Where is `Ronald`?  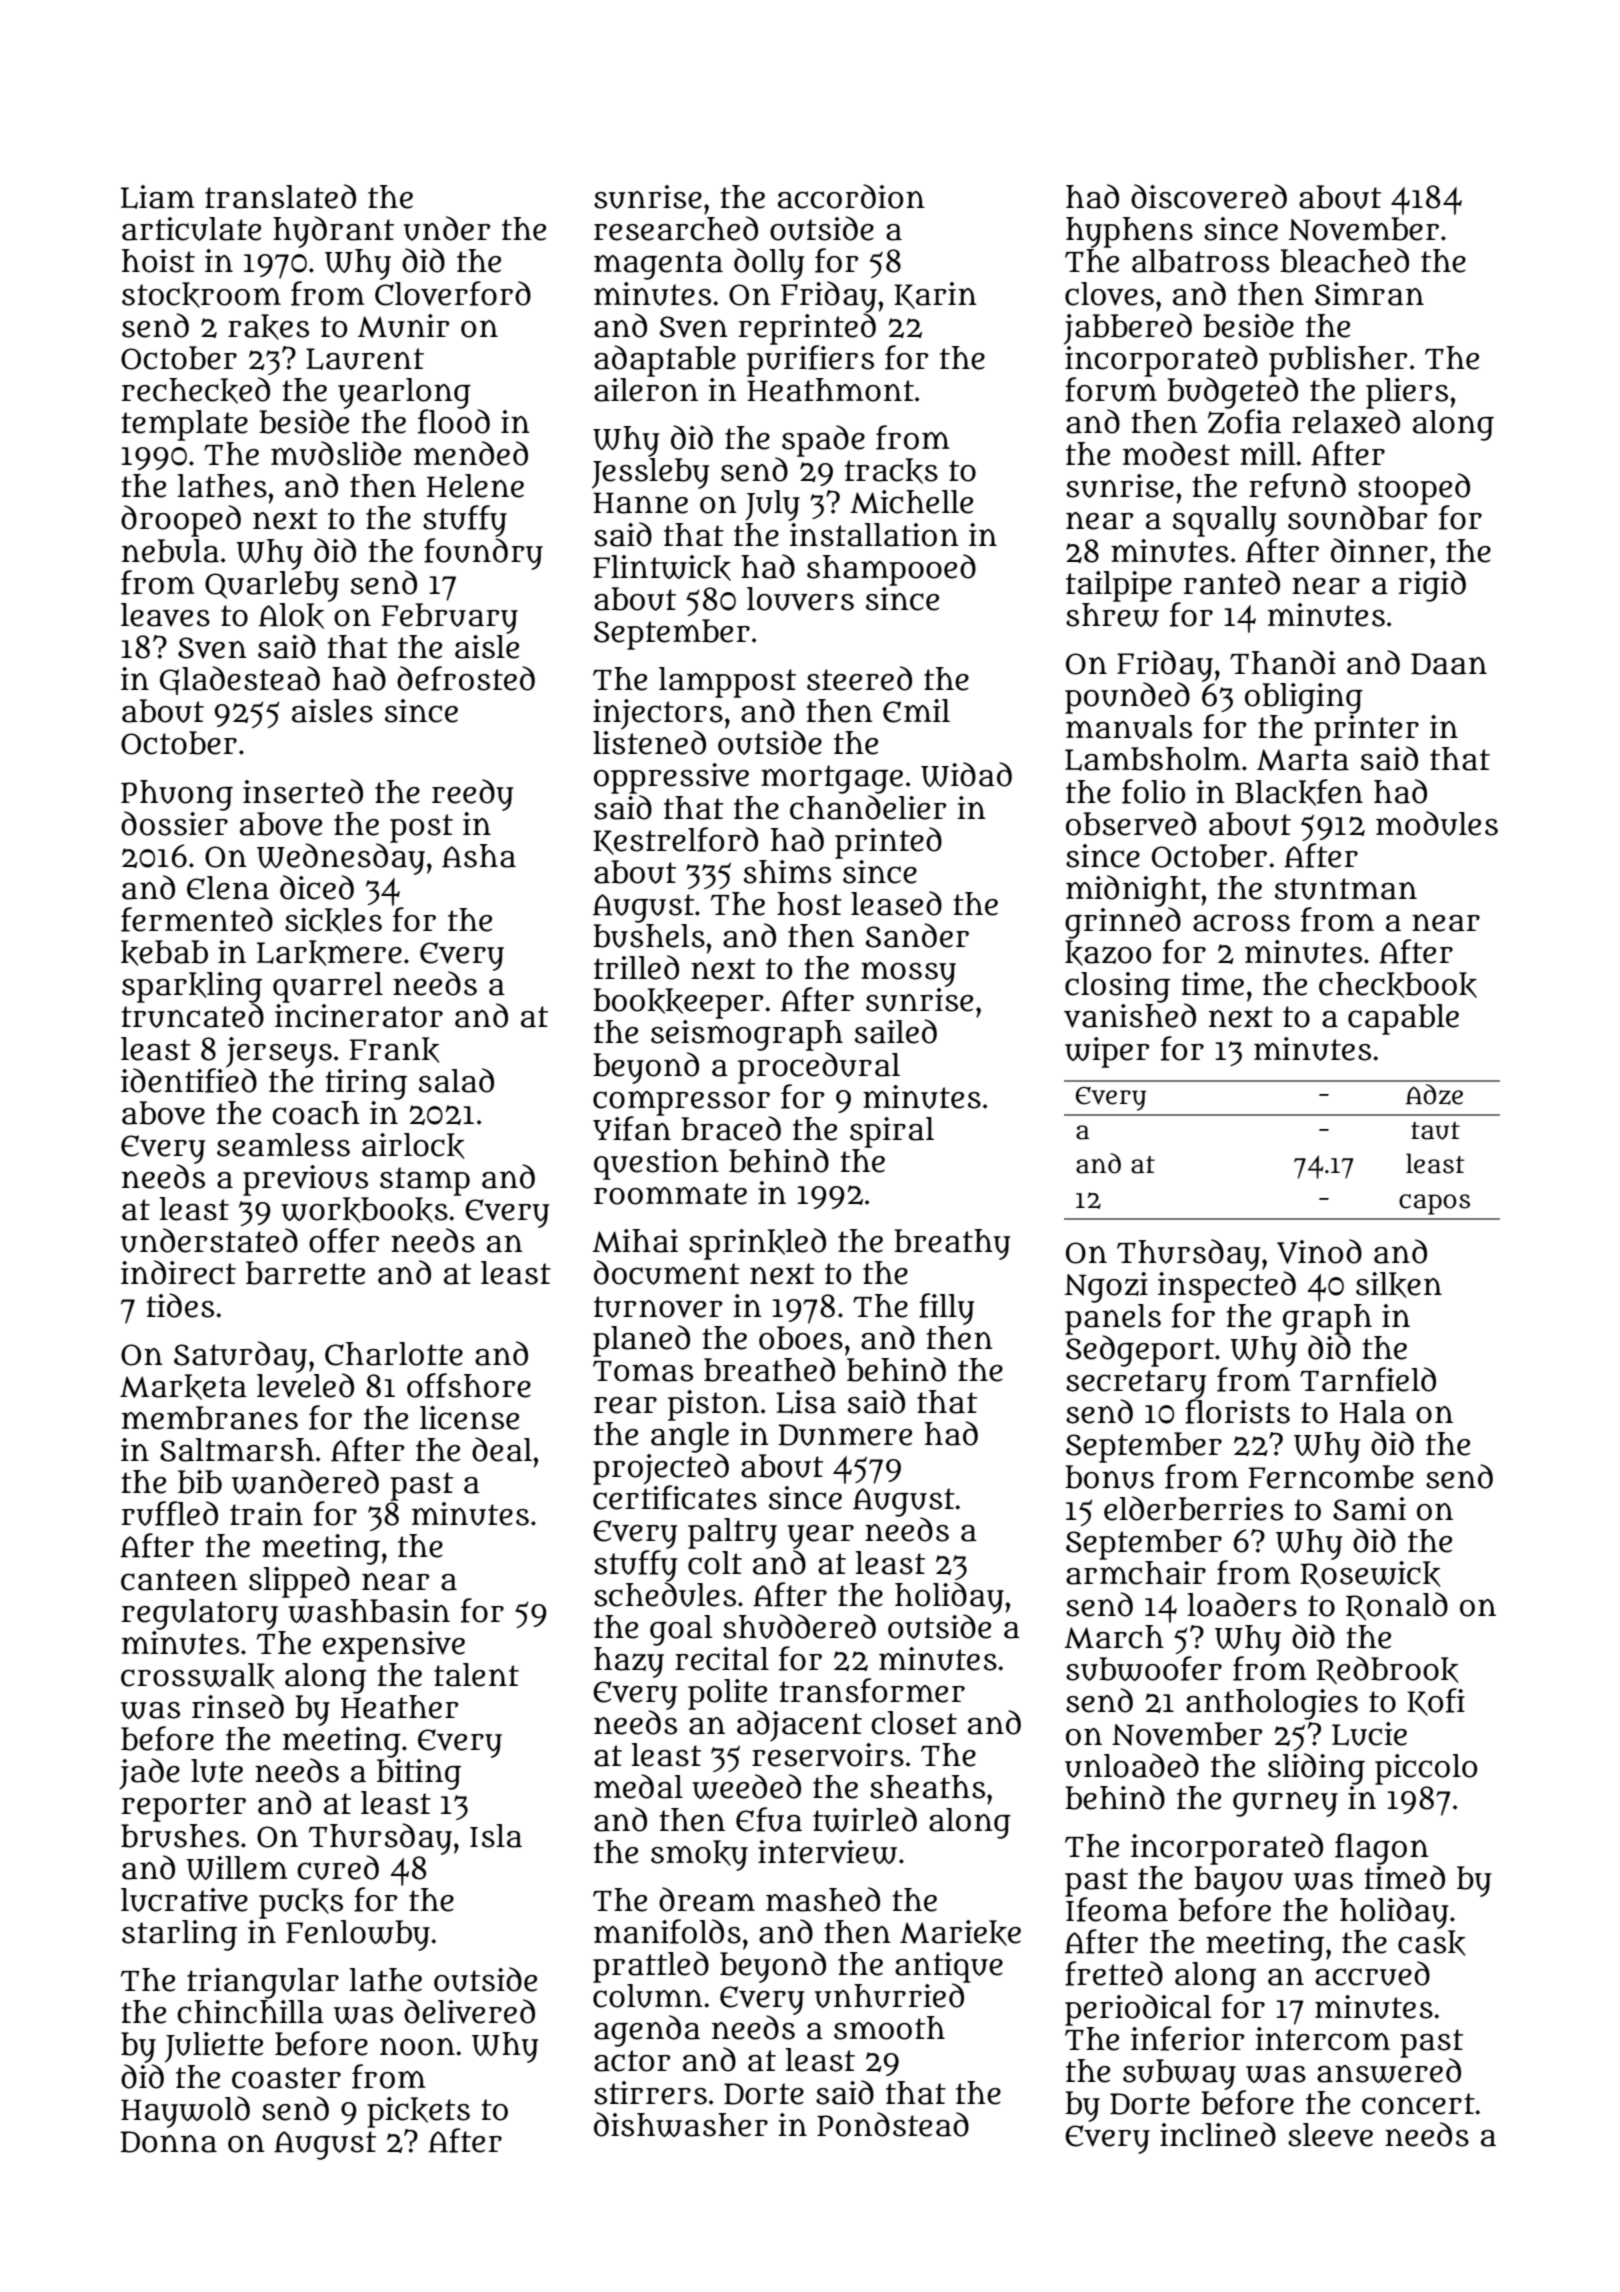
Ronald is located at coordinates (1397, 1606).
